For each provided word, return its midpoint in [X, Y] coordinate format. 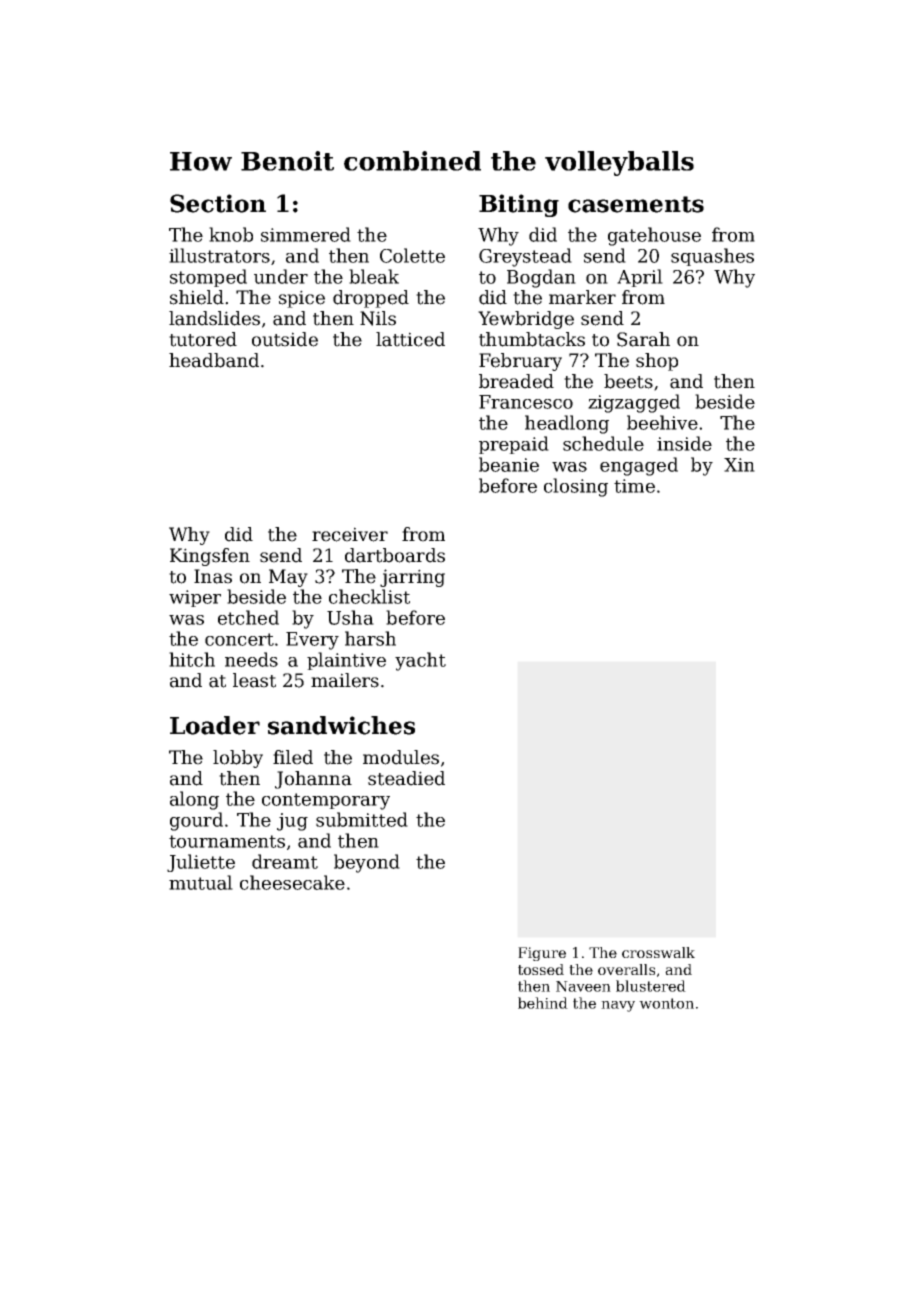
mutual [201, 882]
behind [543, 1003]
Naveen [583, 986]
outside [285, 339]
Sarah [643, 339]
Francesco [526, 402]
